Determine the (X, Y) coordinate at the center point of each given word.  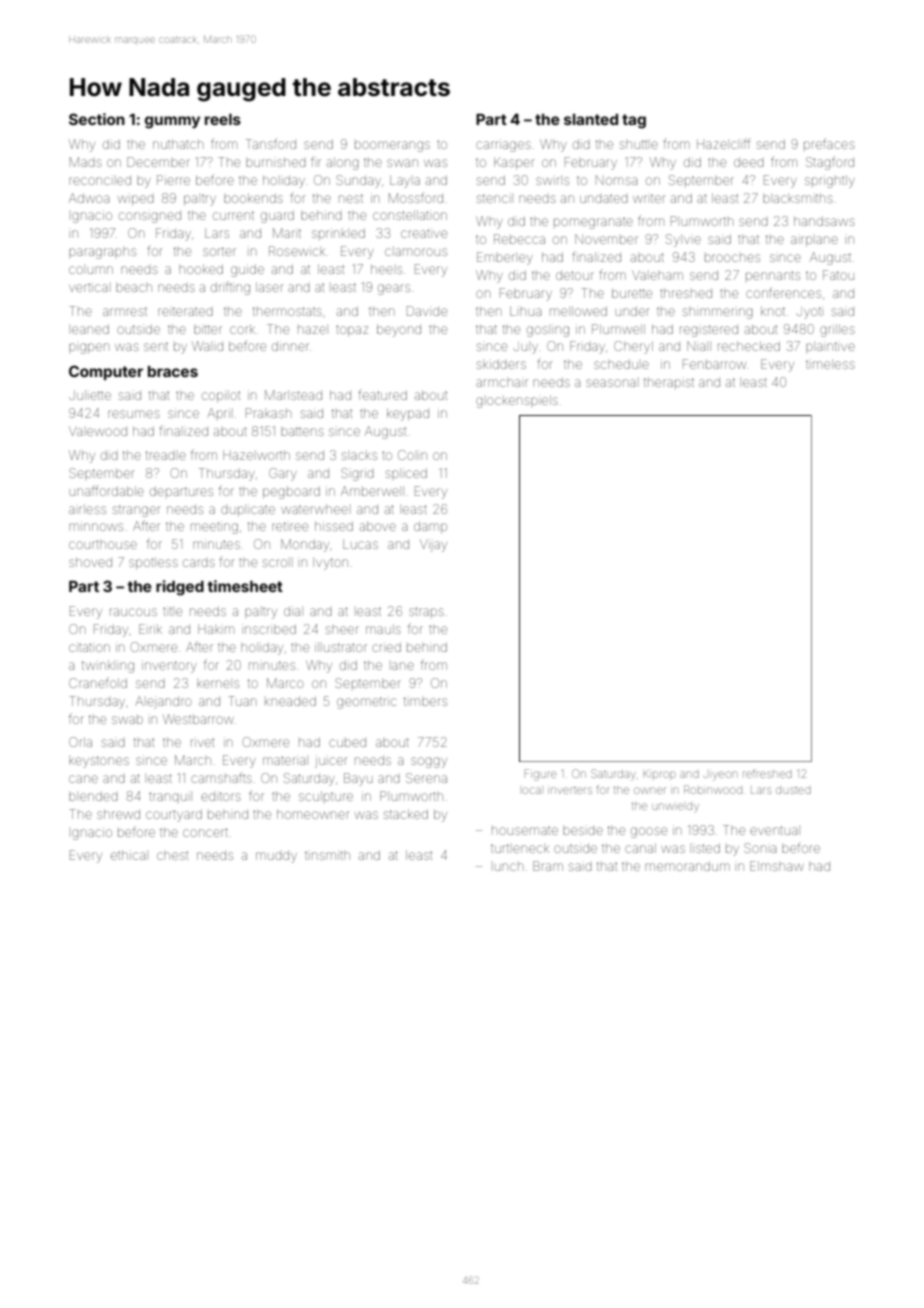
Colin (412, 455)
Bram (548, 866)
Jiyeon (720, 776)
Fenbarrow (714, 364)
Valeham (657, 275)
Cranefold (98, 682)
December (158, 162)
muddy (276, 857)
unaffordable (107, 490)
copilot (221, 396)
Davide (427, 311)
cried (386, 647)
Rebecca (519, 239)
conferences (783, 292)
